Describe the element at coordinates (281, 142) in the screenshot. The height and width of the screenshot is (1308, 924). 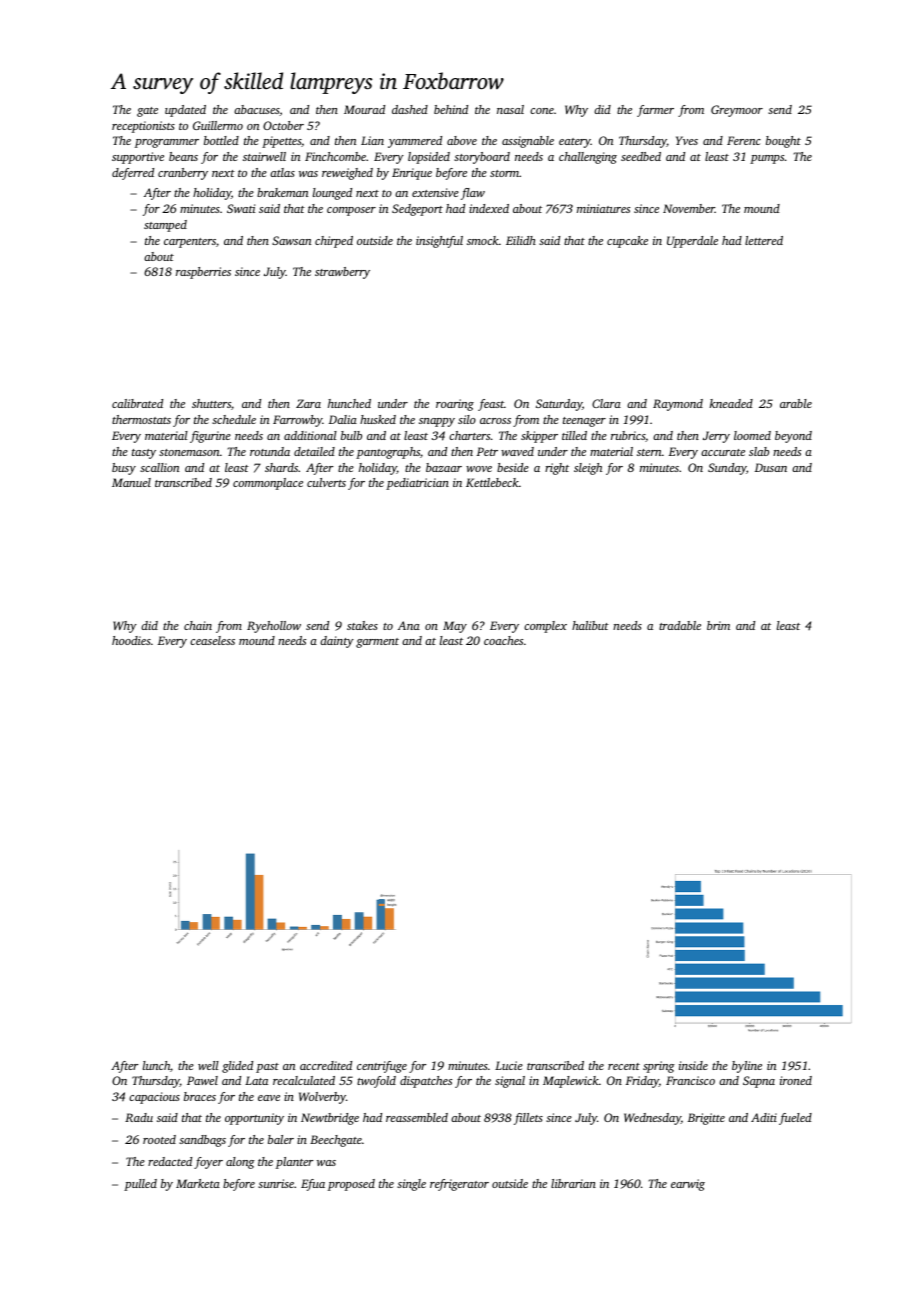
I see `pipettes` at that location.
